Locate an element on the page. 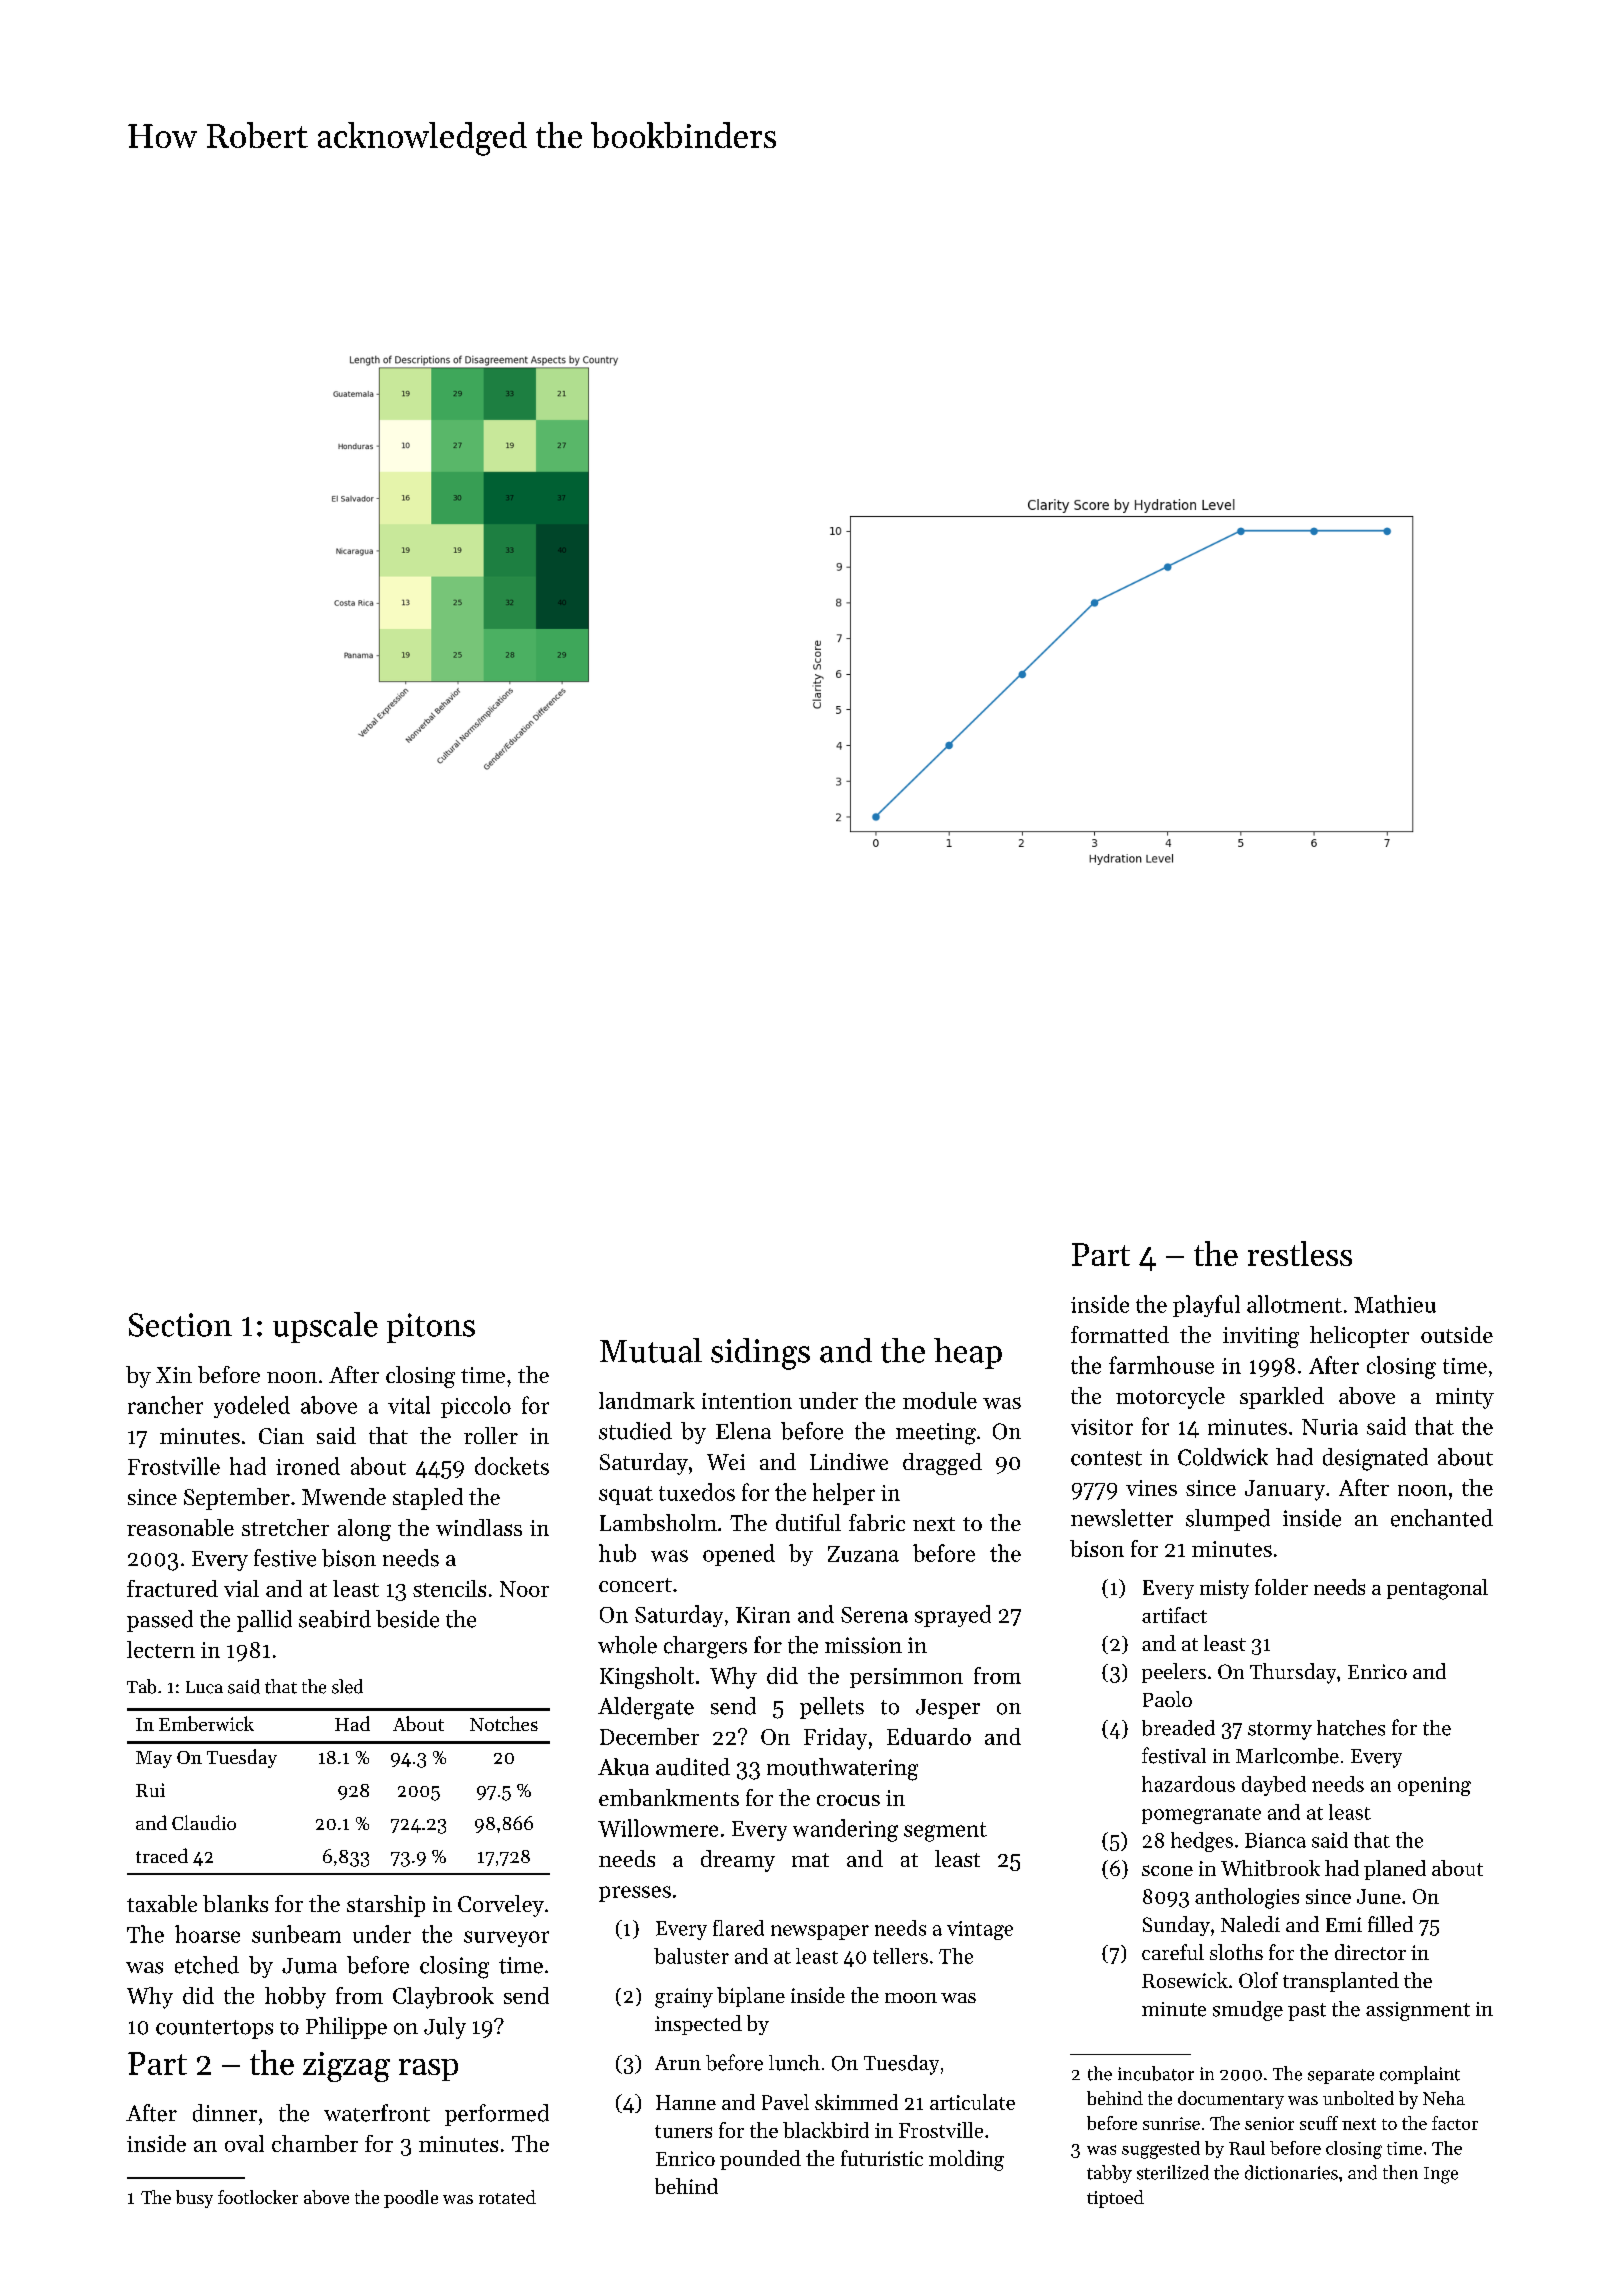  poodle is located at coordinates (411, 2199).
